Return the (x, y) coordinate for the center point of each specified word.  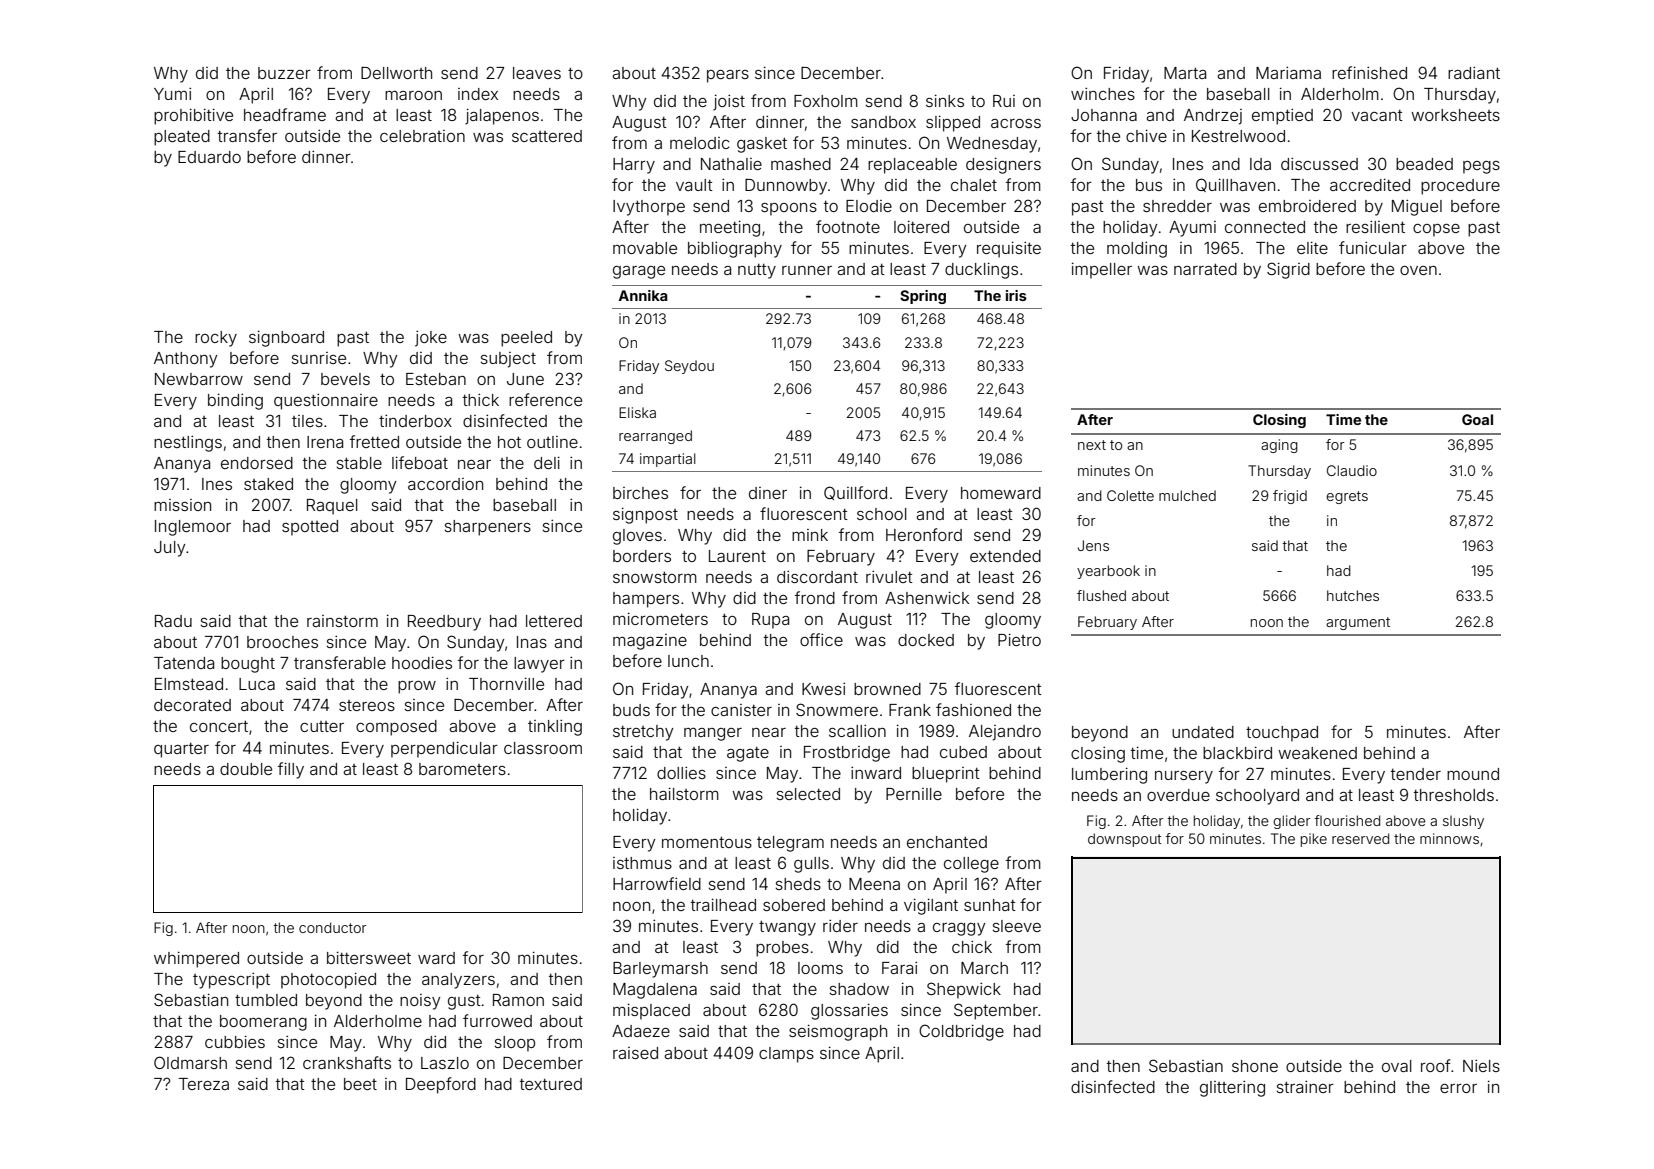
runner (807, 270)
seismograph (838, 1032)
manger (713, 734)
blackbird (1237, 752)
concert (219, 726)
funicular (1373, 247)
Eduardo (209, 157)
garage (639, 272)
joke (431, 339)
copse (1436, 230)
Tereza (204, 1084)
